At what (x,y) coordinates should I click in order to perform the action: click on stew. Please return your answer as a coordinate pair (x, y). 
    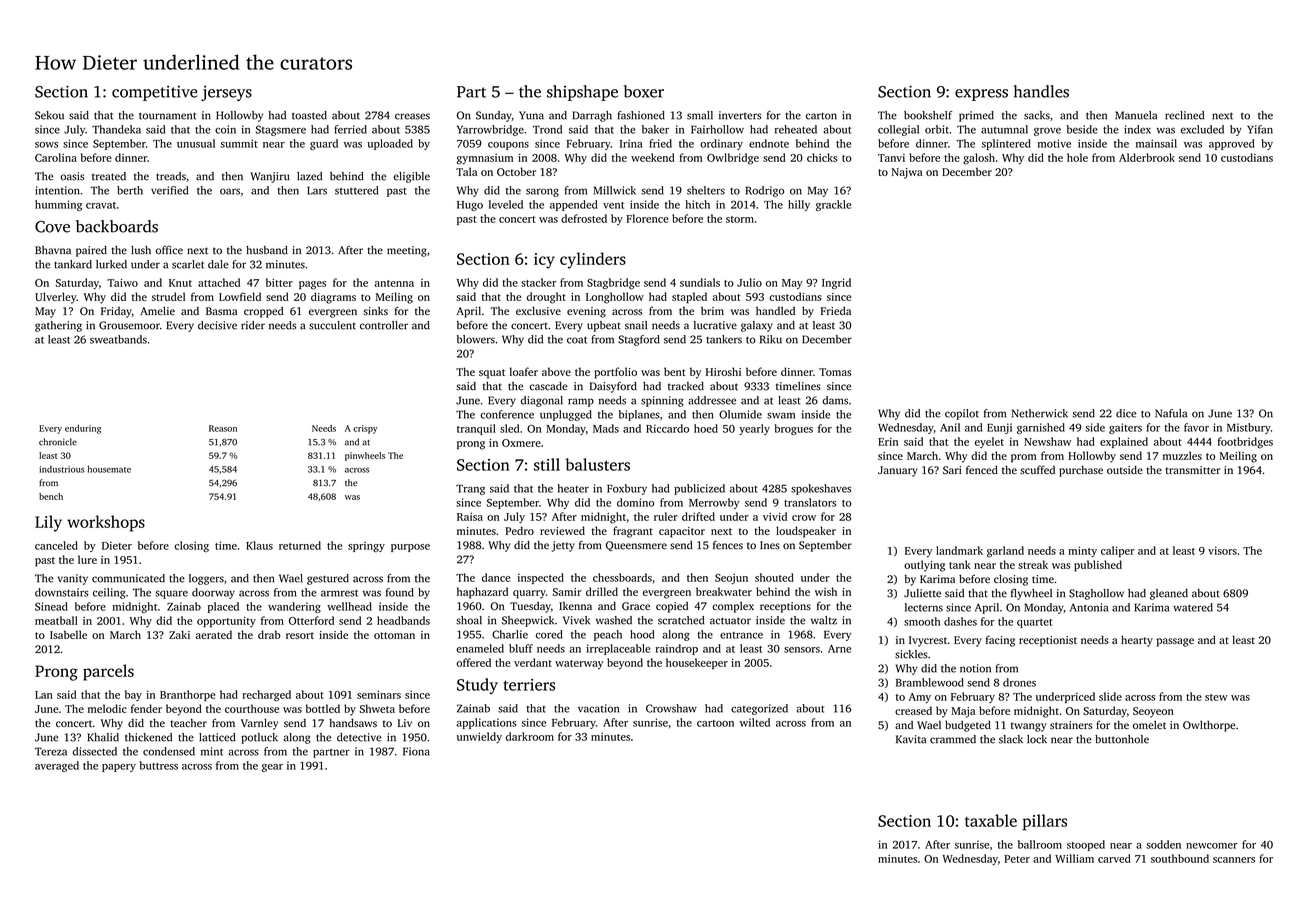
    Looking at the image, I should click on (1216, 697).
